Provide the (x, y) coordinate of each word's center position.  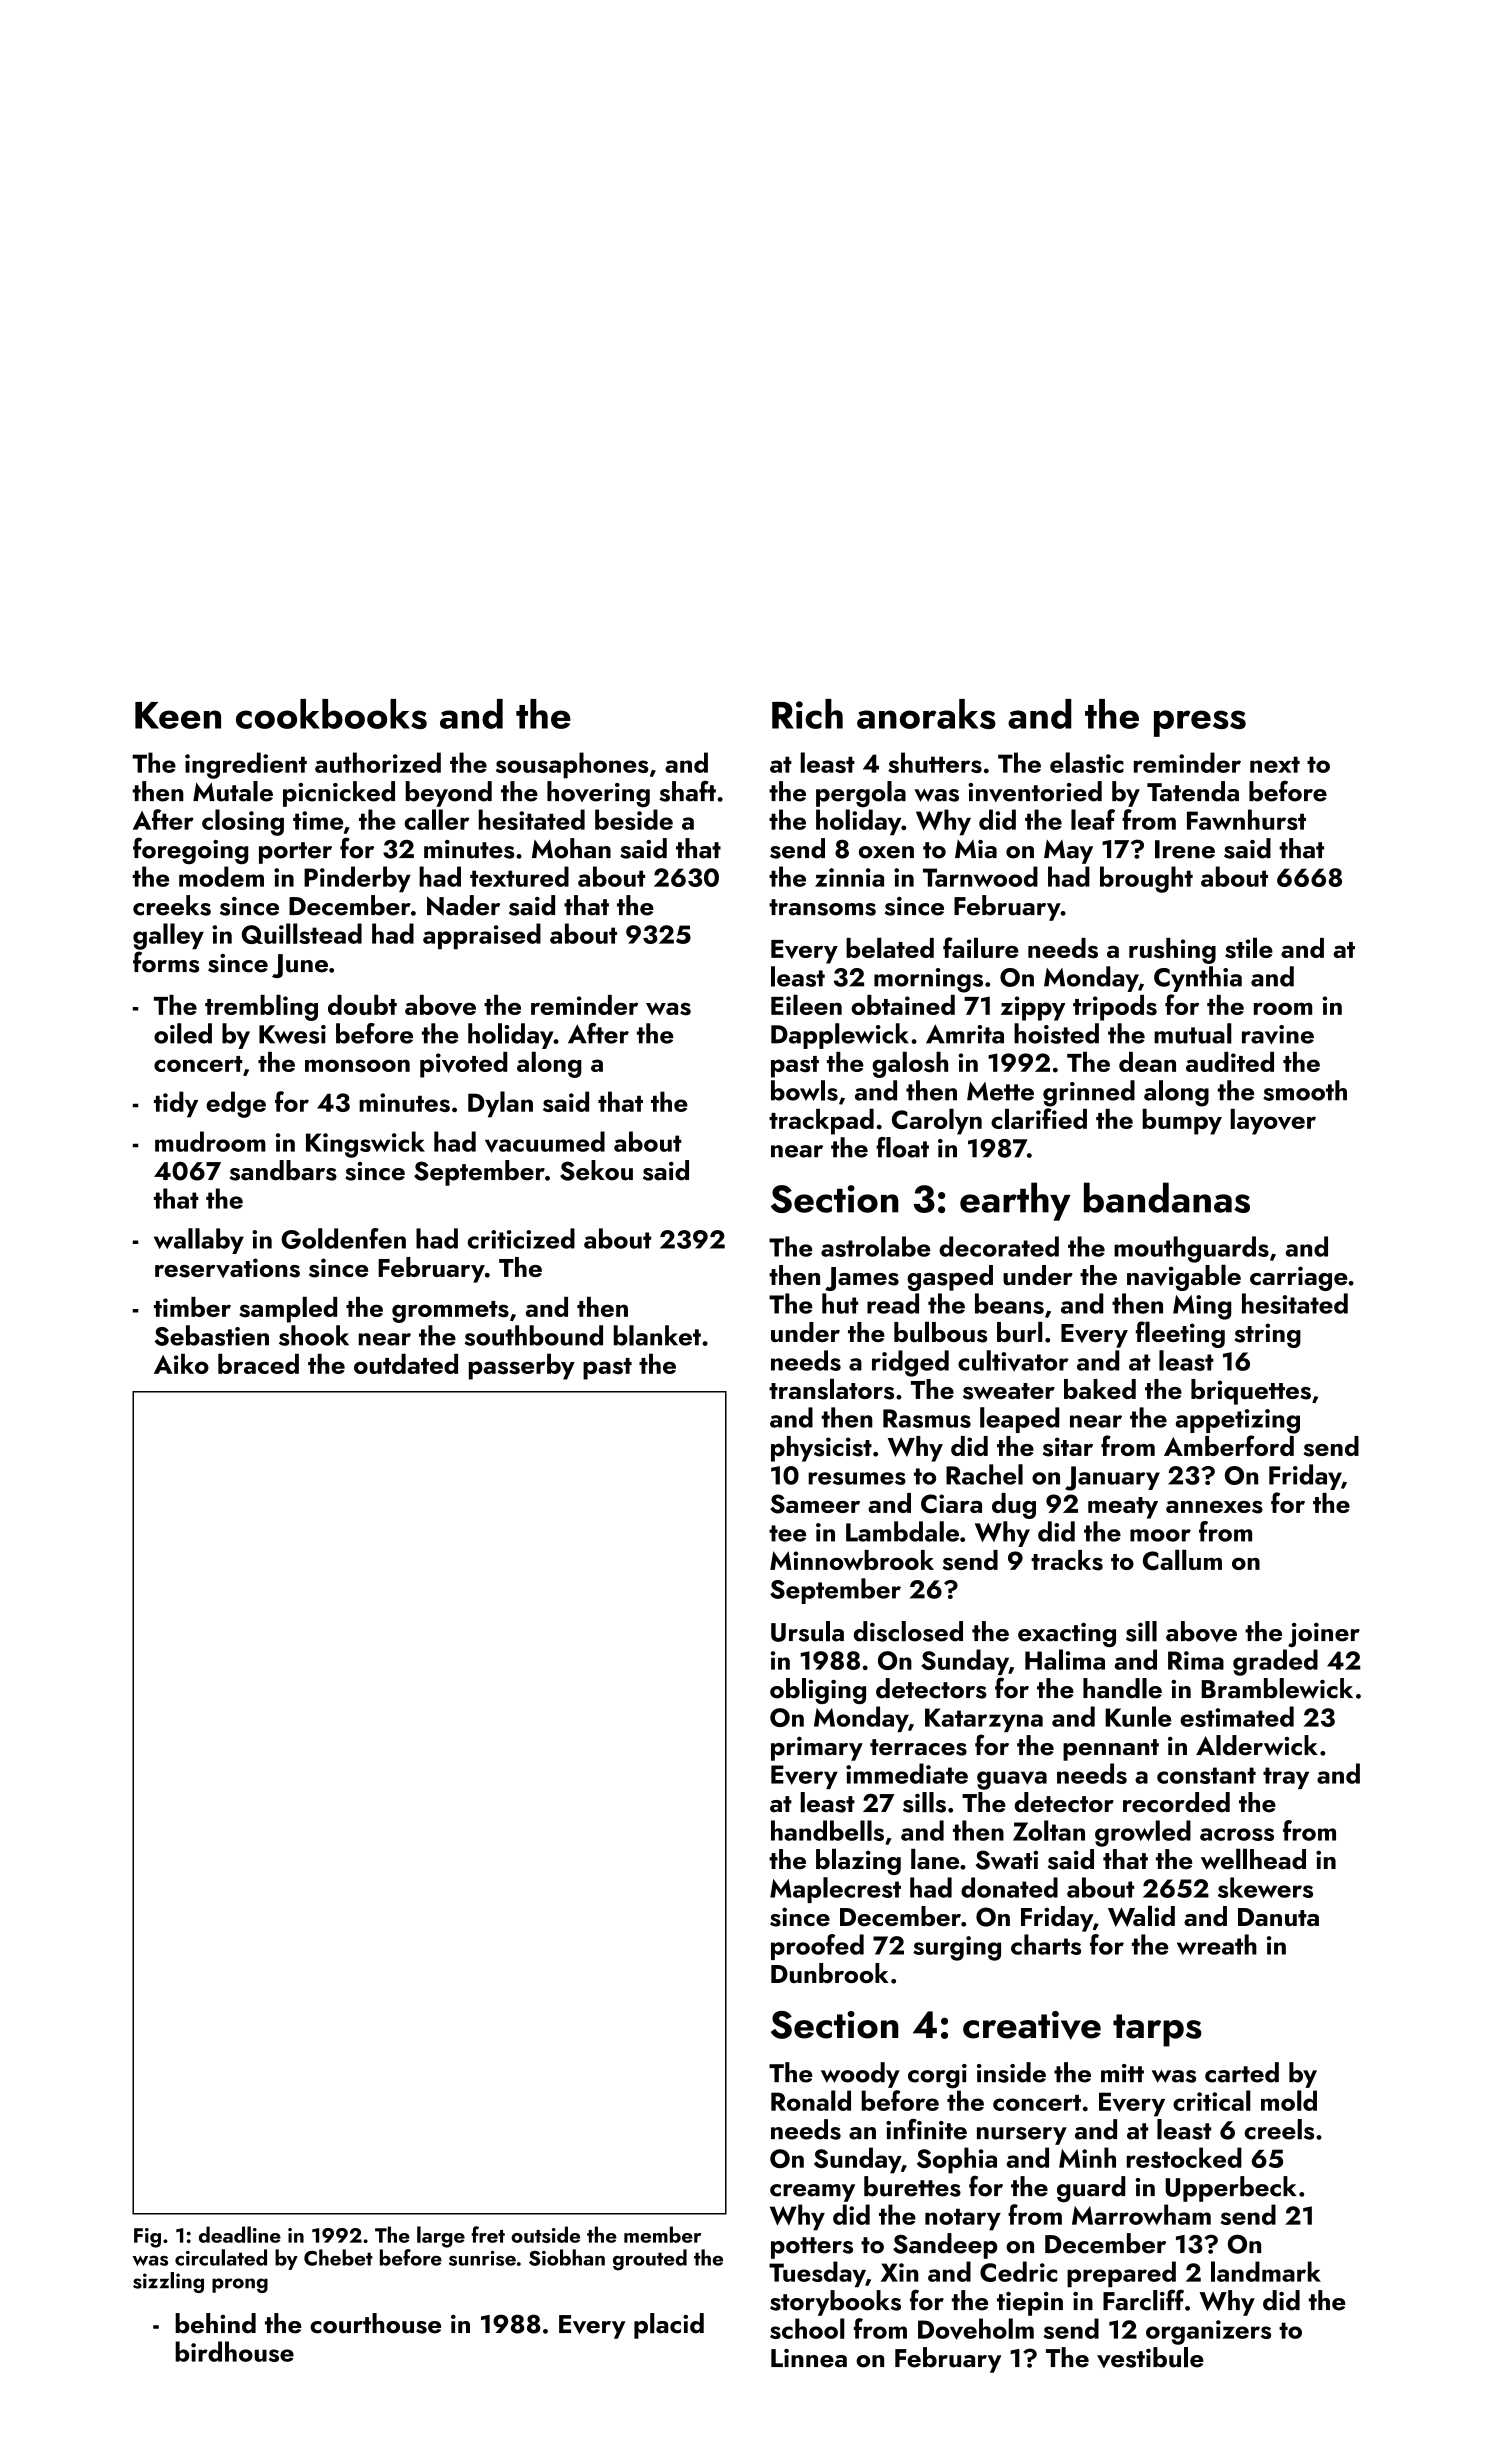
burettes (912, 2186)
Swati (1007, 1860)
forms (166, 962)
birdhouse (234, 2351)
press (1200, 723)
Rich (807, 714)
